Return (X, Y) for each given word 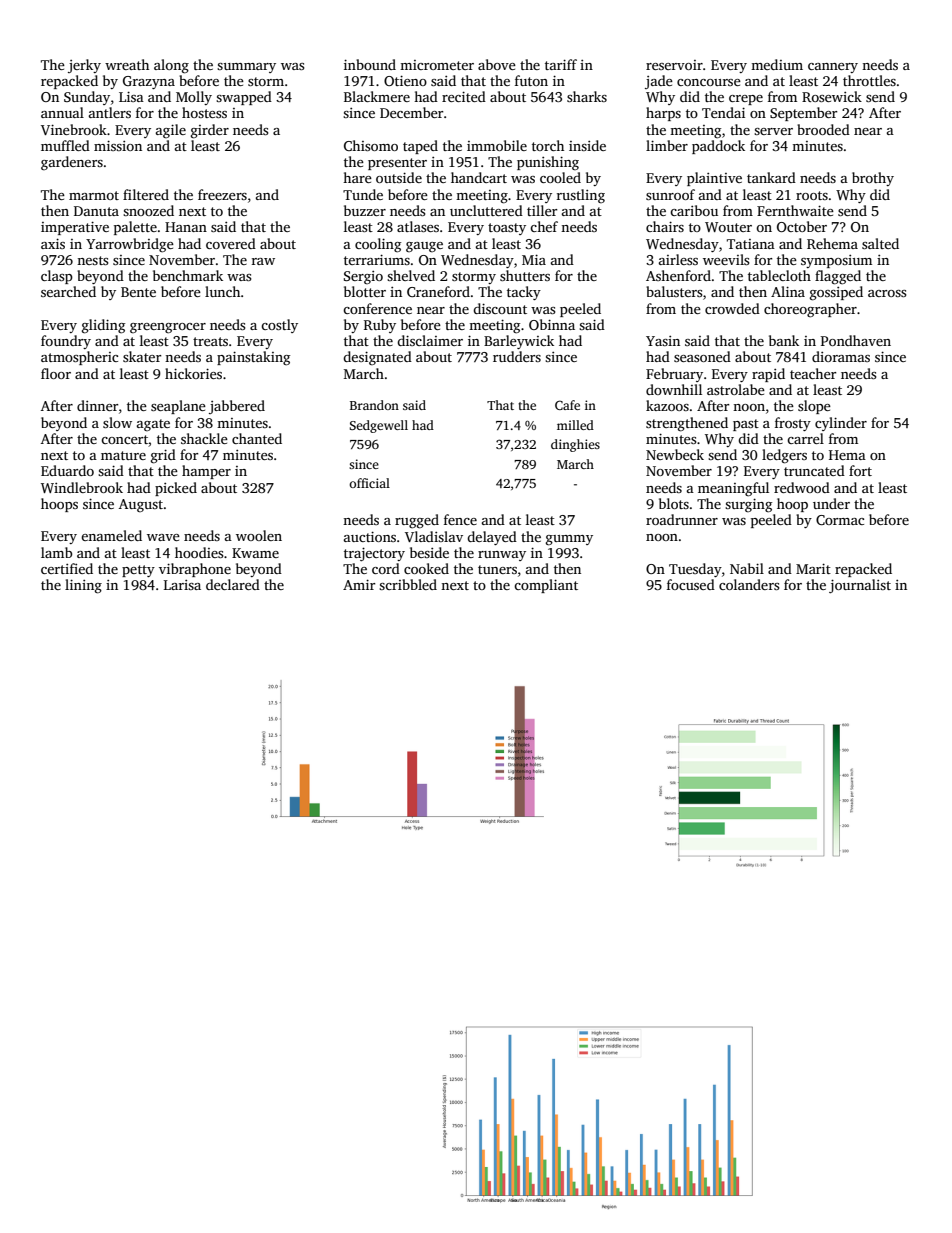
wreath (127, 64)
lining (83, 586)
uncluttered (486, 210)
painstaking (253, 358)
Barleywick (519, 342)
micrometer (437, 65)
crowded (732, 308)
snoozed (148, 210)
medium (777, 64)
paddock (718, 147)
